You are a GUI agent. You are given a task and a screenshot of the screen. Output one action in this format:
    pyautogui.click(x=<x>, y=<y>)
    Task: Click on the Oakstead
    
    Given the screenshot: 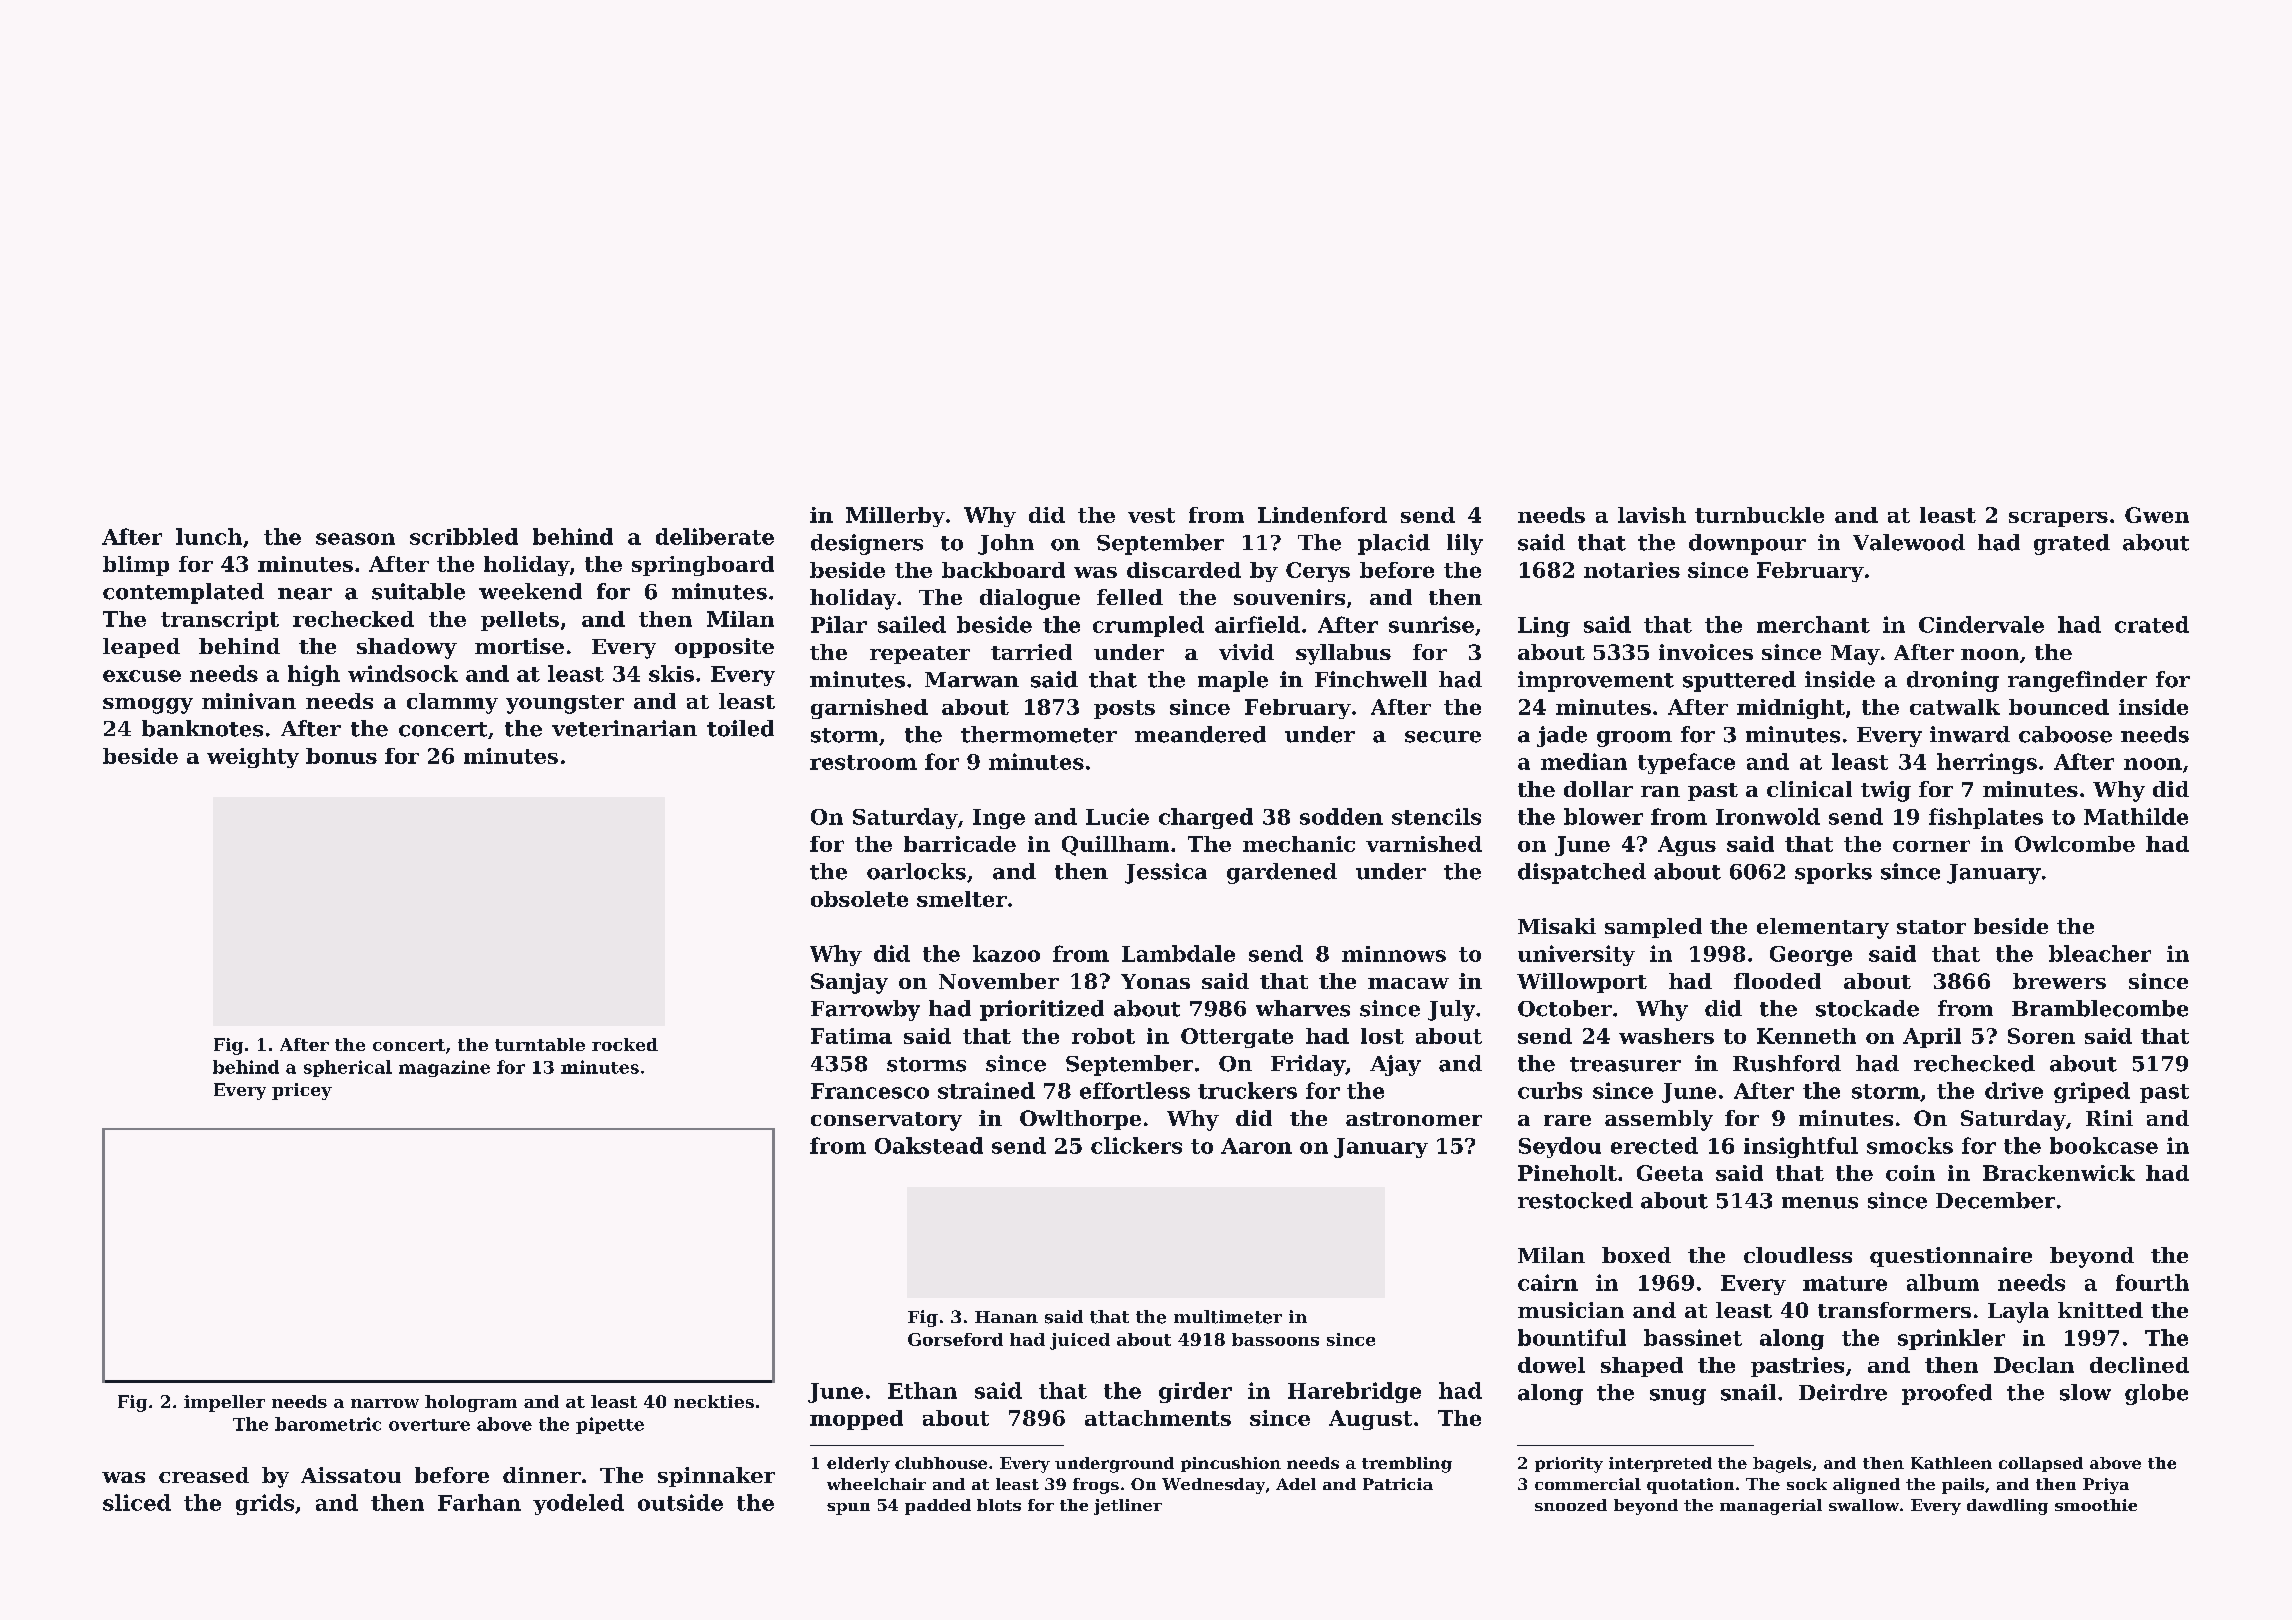 What is the action you would take?
    pyautogui.click(x=929, y=1145)
